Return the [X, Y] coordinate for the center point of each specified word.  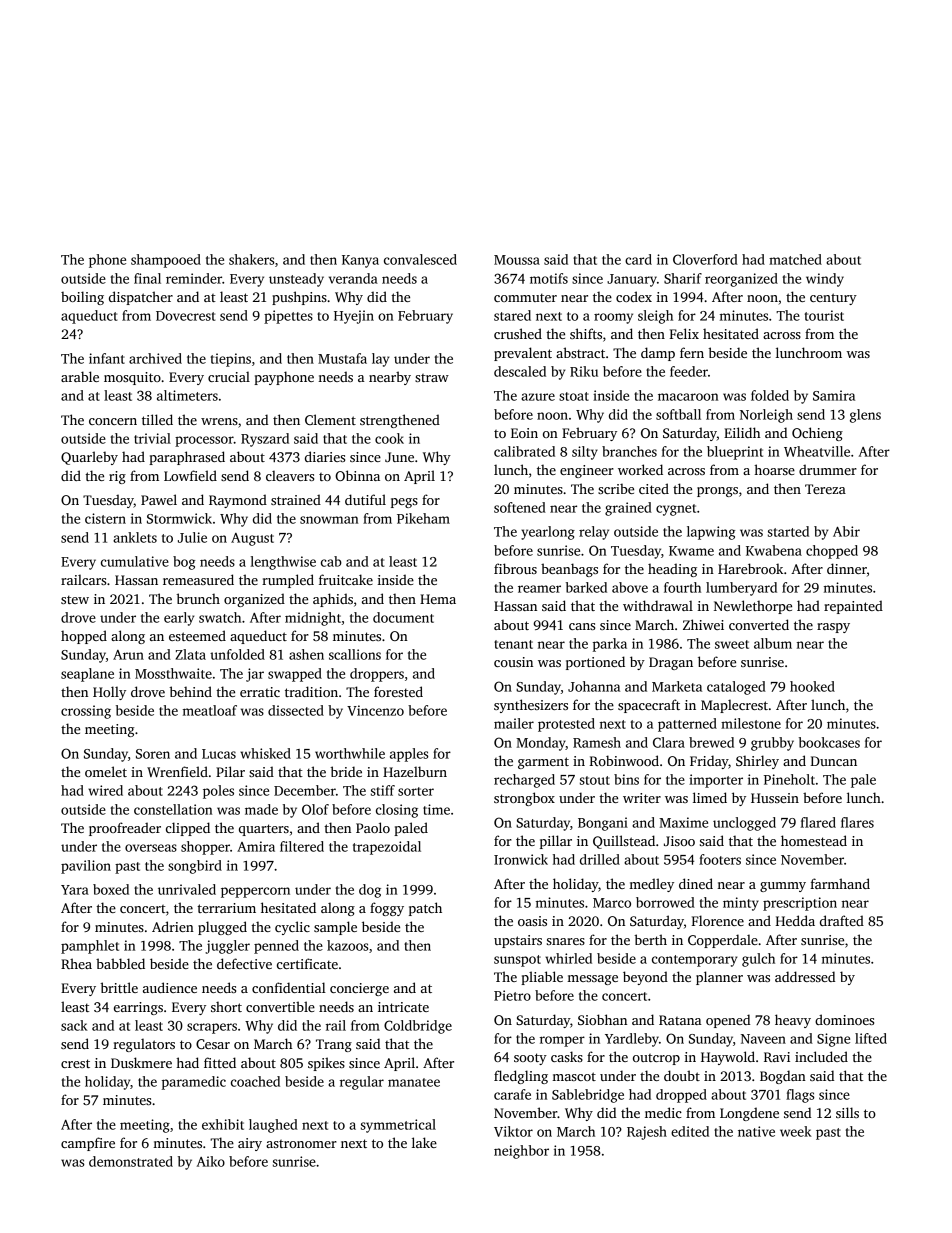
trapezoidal [387, 848]
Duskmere [141, 1062]
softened [520, 507]
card [638, 259]
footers [720, 859]
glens [865, 416]
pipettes [288, 317]
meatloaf [210, 710]
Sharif [683, 278]
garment [543, 763]
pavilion [86, 867]
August [252, 539]
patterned [687, 725]
